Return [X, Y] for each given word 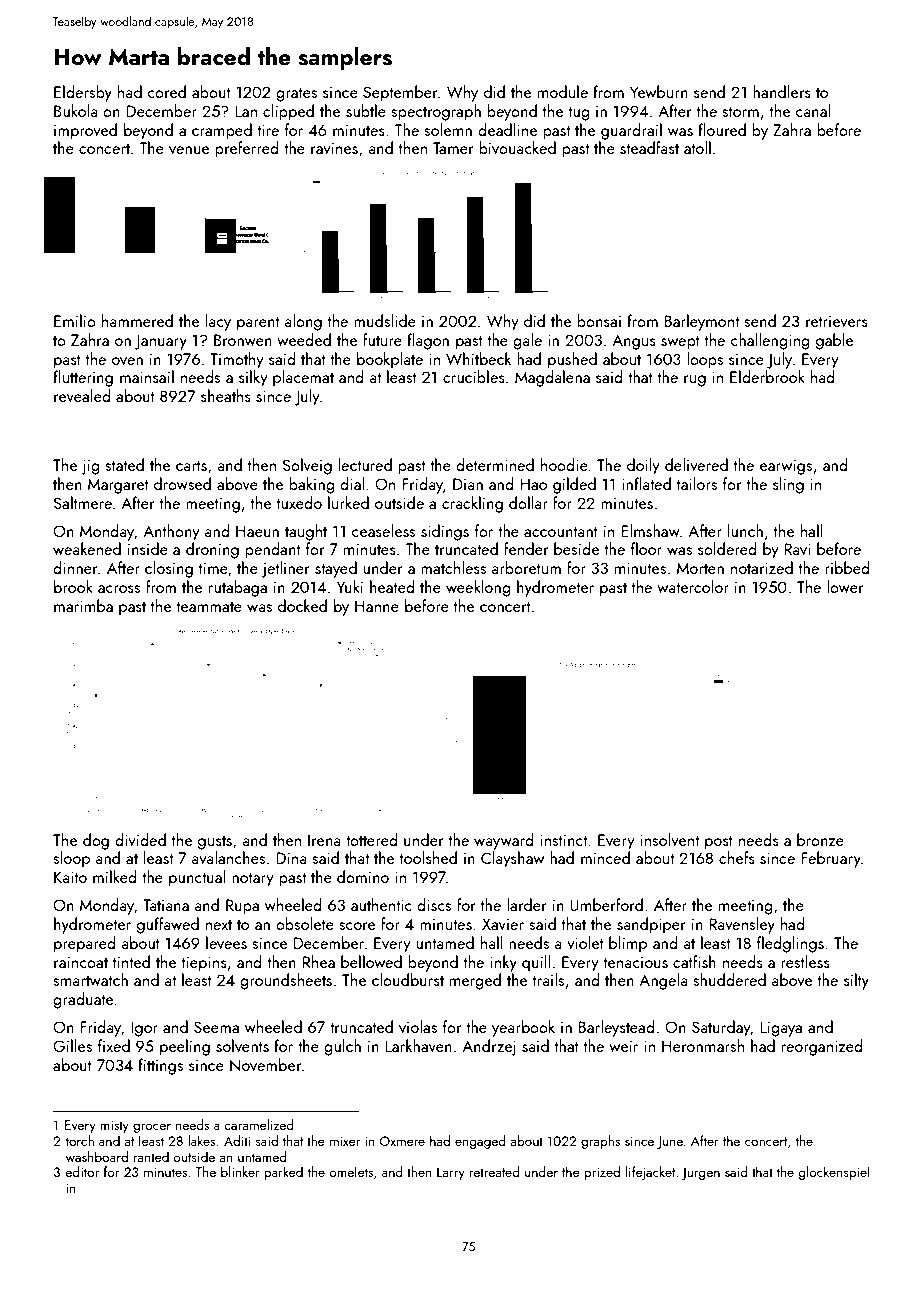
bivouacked [517, 147]
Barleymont [702, 322]
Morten [700, 568]
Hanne [377, 606]
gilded [574, 485]
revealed [82, 395]
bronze [820, 839]
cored [166, 91]
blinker [240, 1171]
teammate [209, 606]
